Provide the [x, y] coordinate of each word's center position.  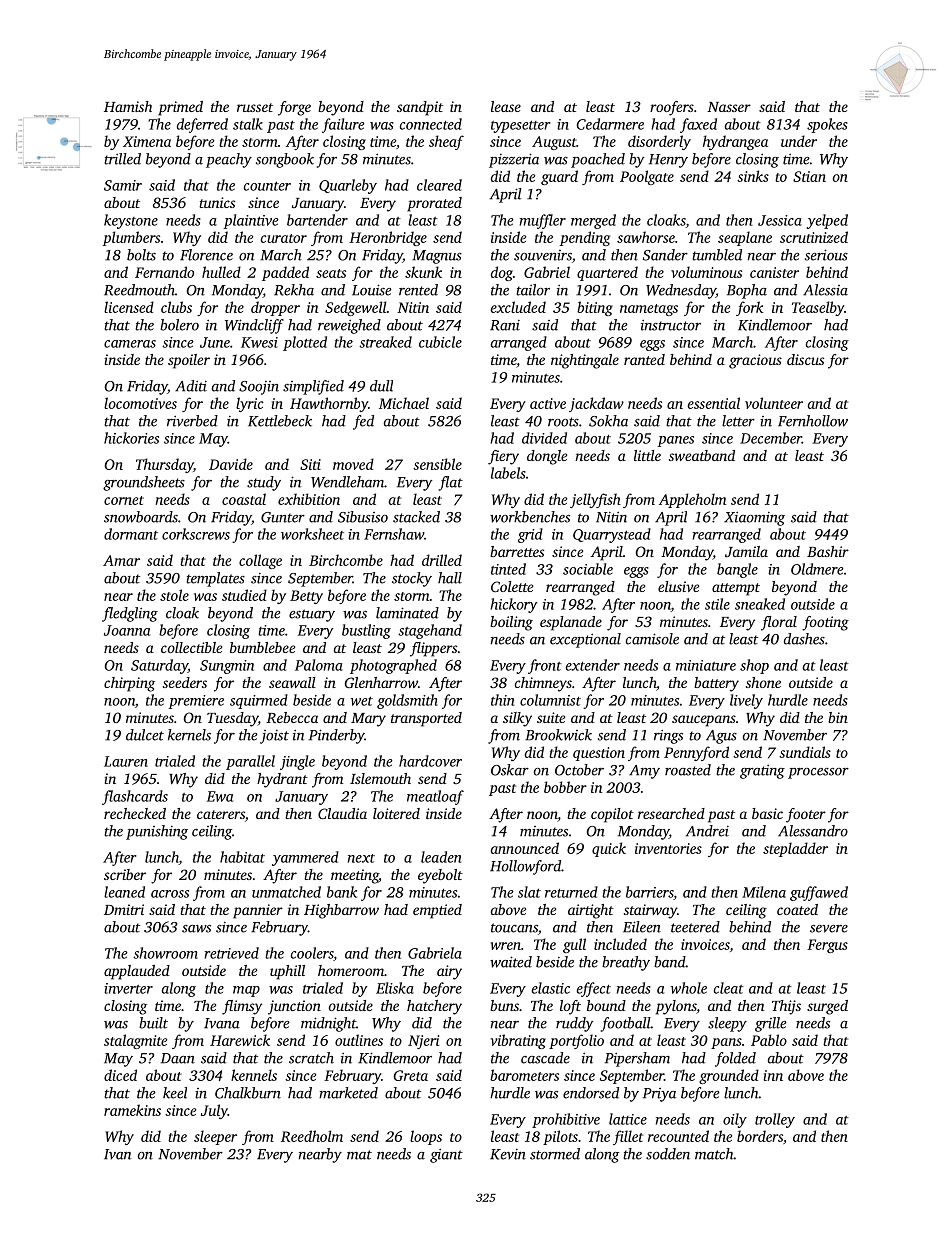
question [599, 754]
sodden [668, 1154]
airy [449, 972]
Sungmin [227, 667]
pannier [258, 911]
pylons [676, 1007]
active [548, 403]
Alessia [825, 290]
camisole [652, 639]
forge [294, 108]
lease [506, 106]
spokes [827, 125]
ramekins [132, 1110]
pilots [560, 1137]
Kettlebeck [280, 421]
